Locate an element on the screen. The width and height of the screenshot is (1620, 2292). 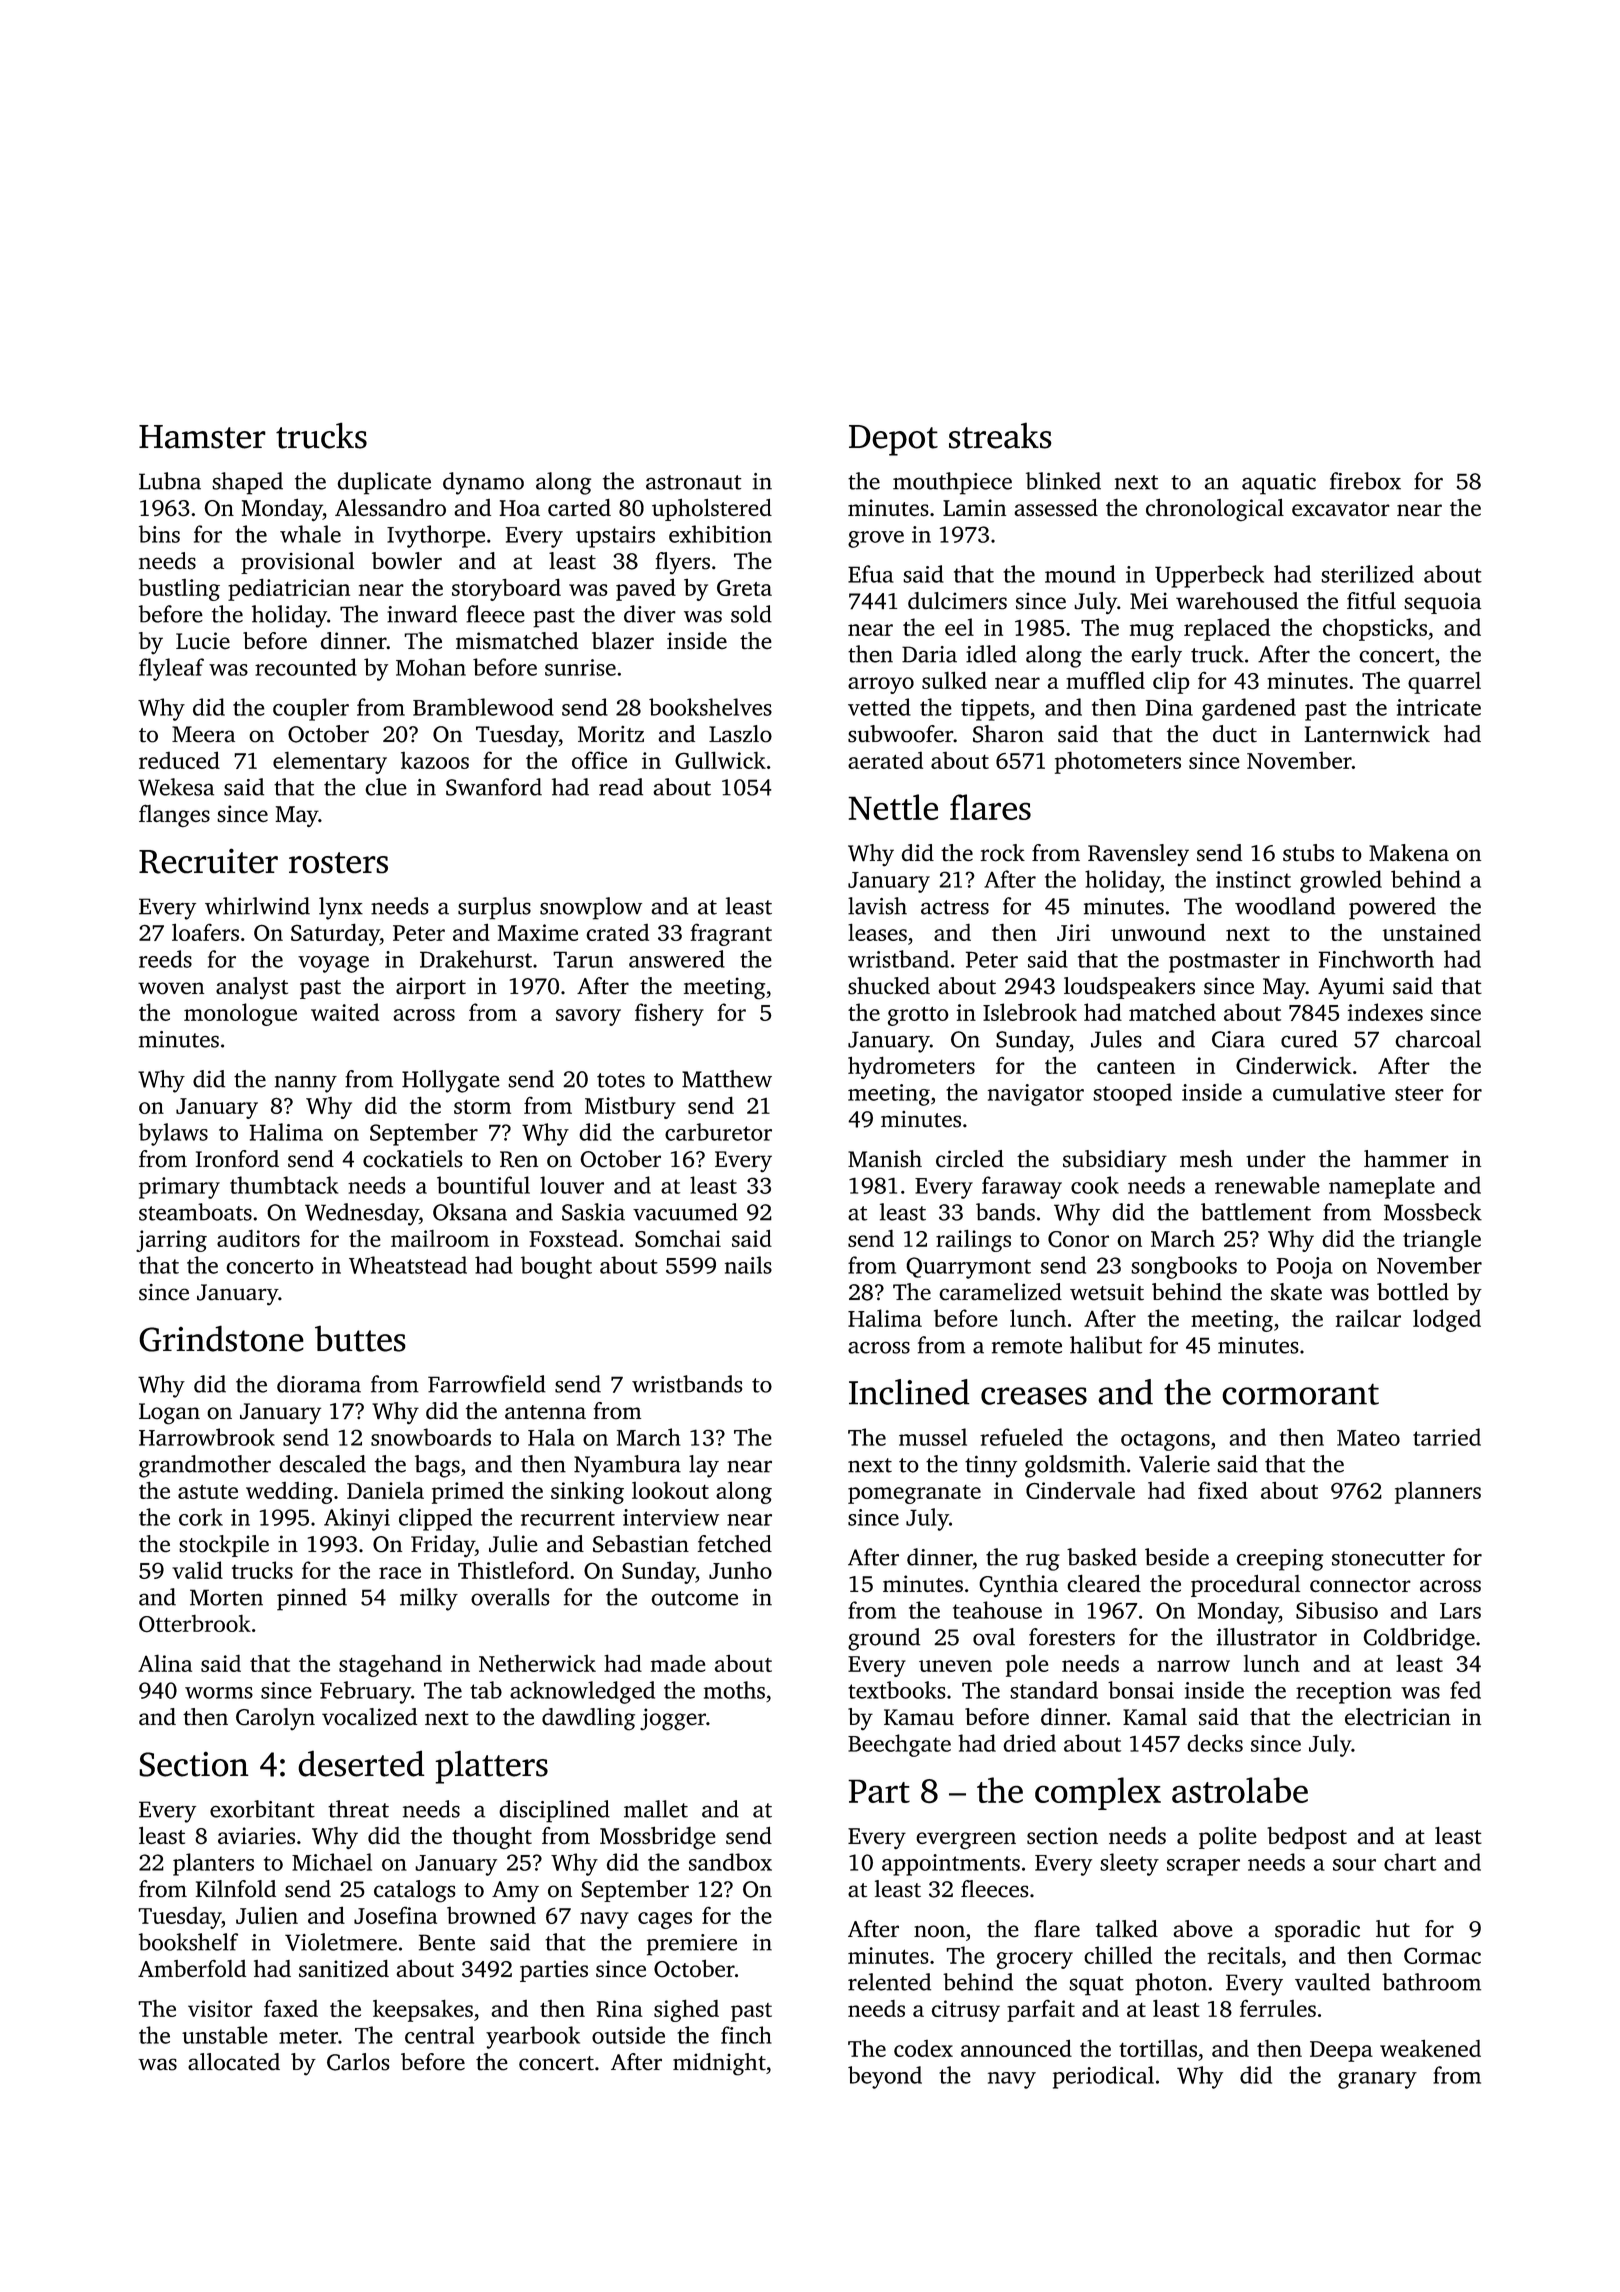
nanny is located at coordinates (306, 1084).
